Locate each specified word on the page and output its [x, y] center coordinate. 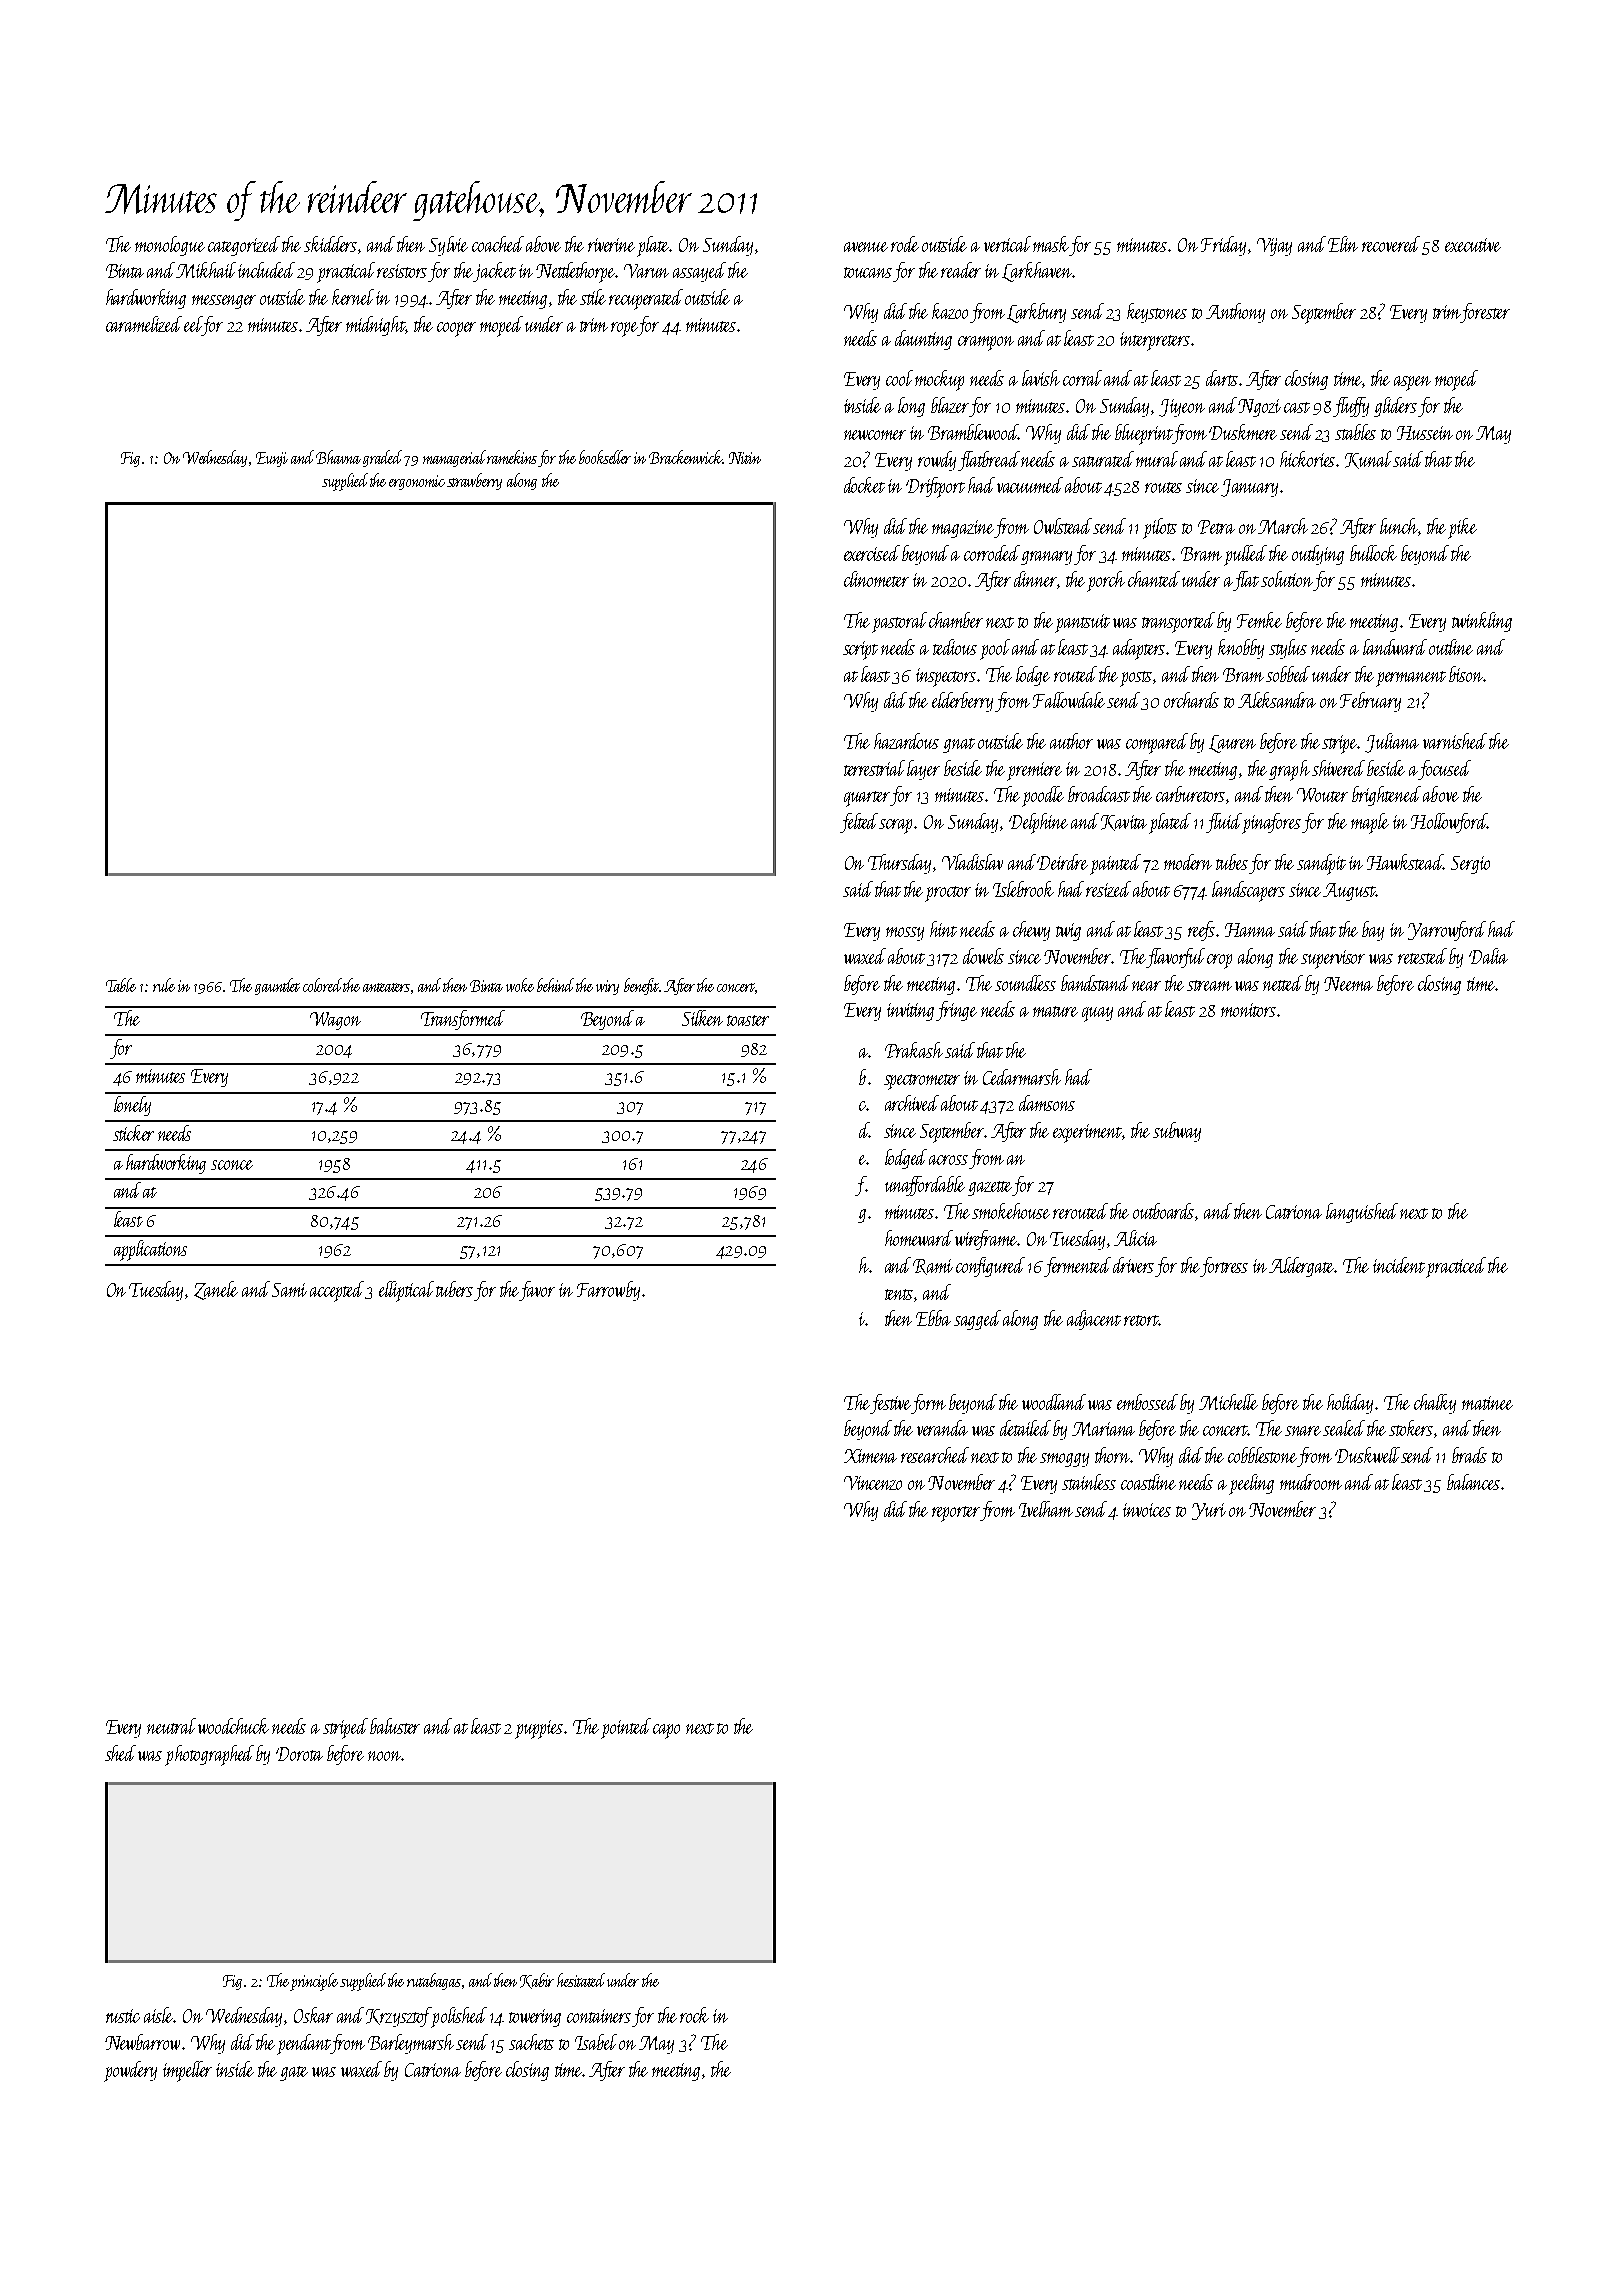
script [860, 650]
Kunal [1368, 460]
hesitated [581, 1980]
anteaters [386, 987]
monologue [170, 246]
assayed [699, 272]
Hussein [1425, 433]
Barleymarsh [411, 2044]
